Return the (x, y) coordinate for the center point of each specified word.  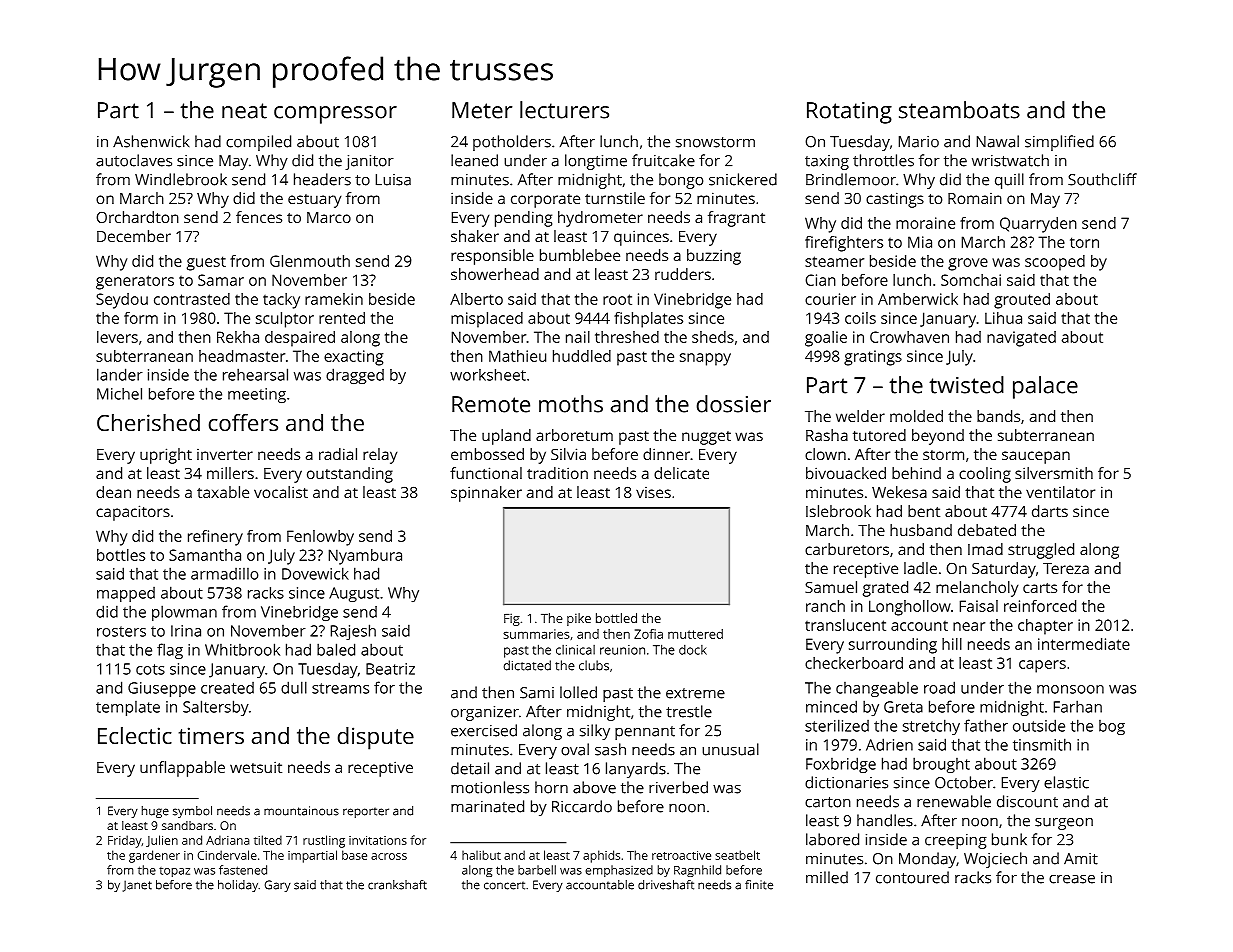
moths (571, 404)
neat (244, 111)
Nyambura (365, 557)
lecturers (564, 110)
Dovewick (315, 573)
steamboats (959, 110)
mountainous (301, 811)
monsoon (1070, 689)
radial (338, 454)
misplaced (487, 320)
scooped (1055, 263)
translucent (845, 625)
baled (336, 649)
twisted (966, 385)
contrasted (192, 299)
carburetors (847, 549)
